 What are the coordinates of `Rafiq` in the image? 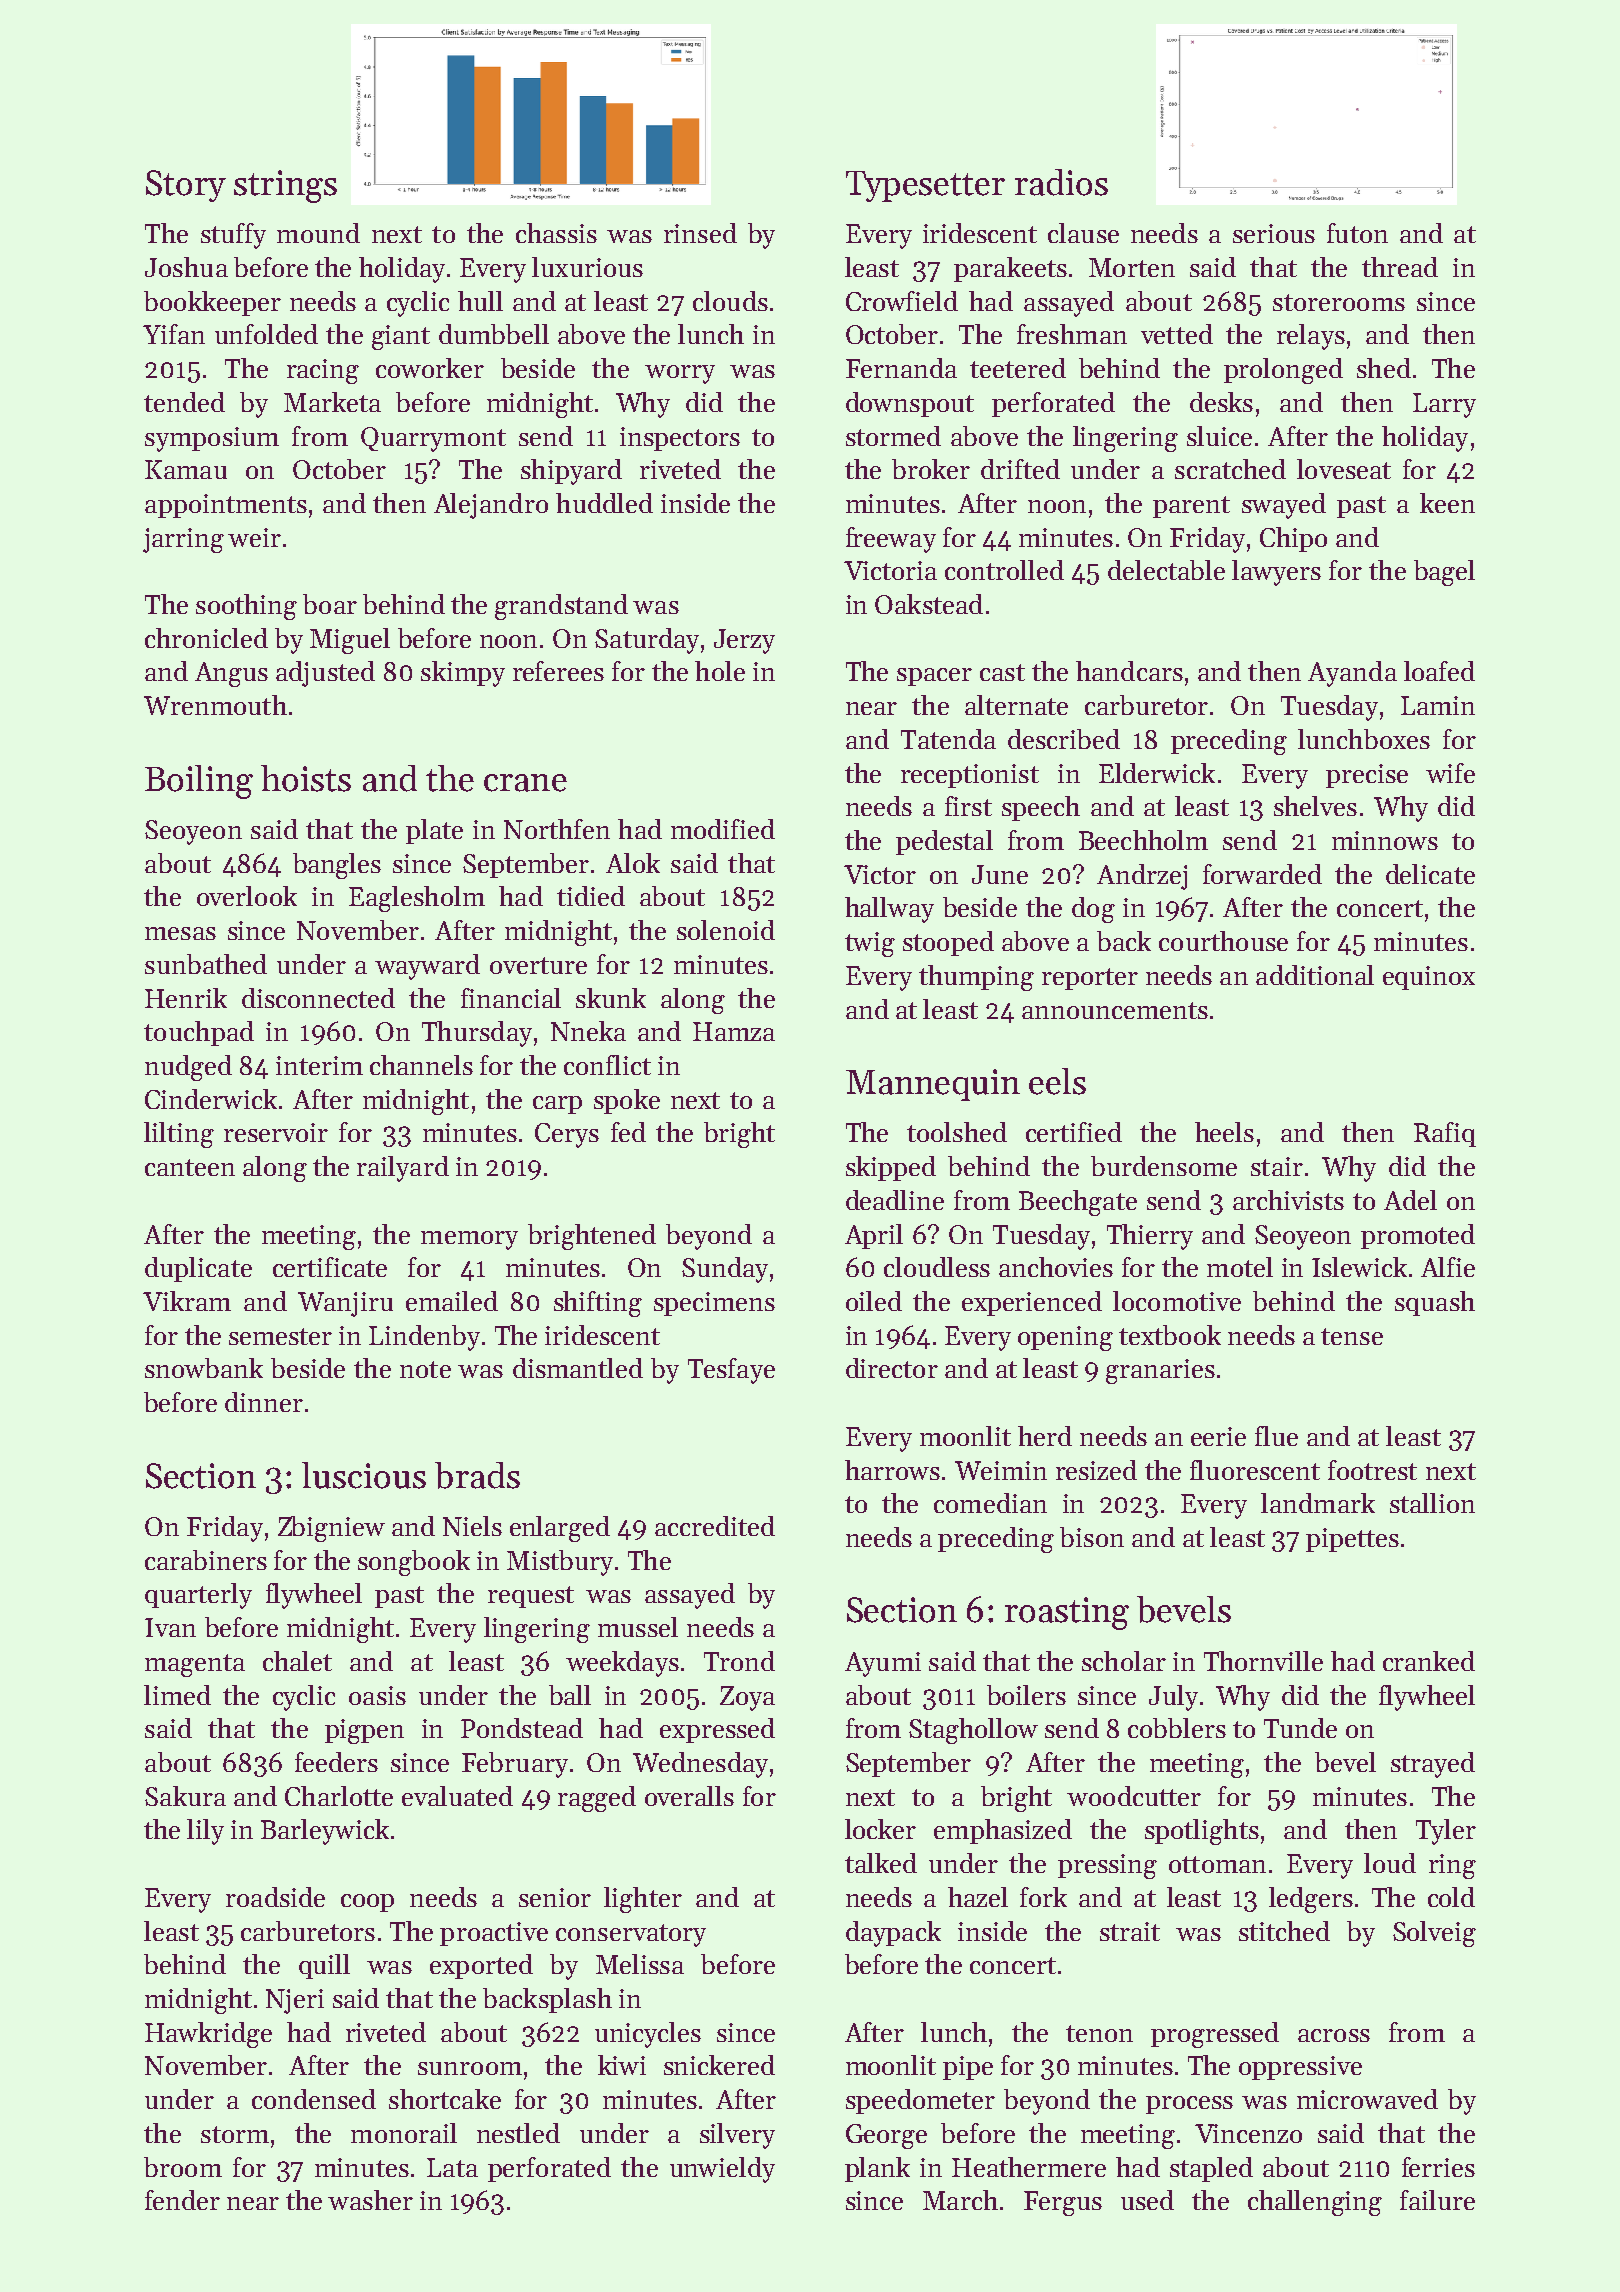 It's located at (1445, 1134).
